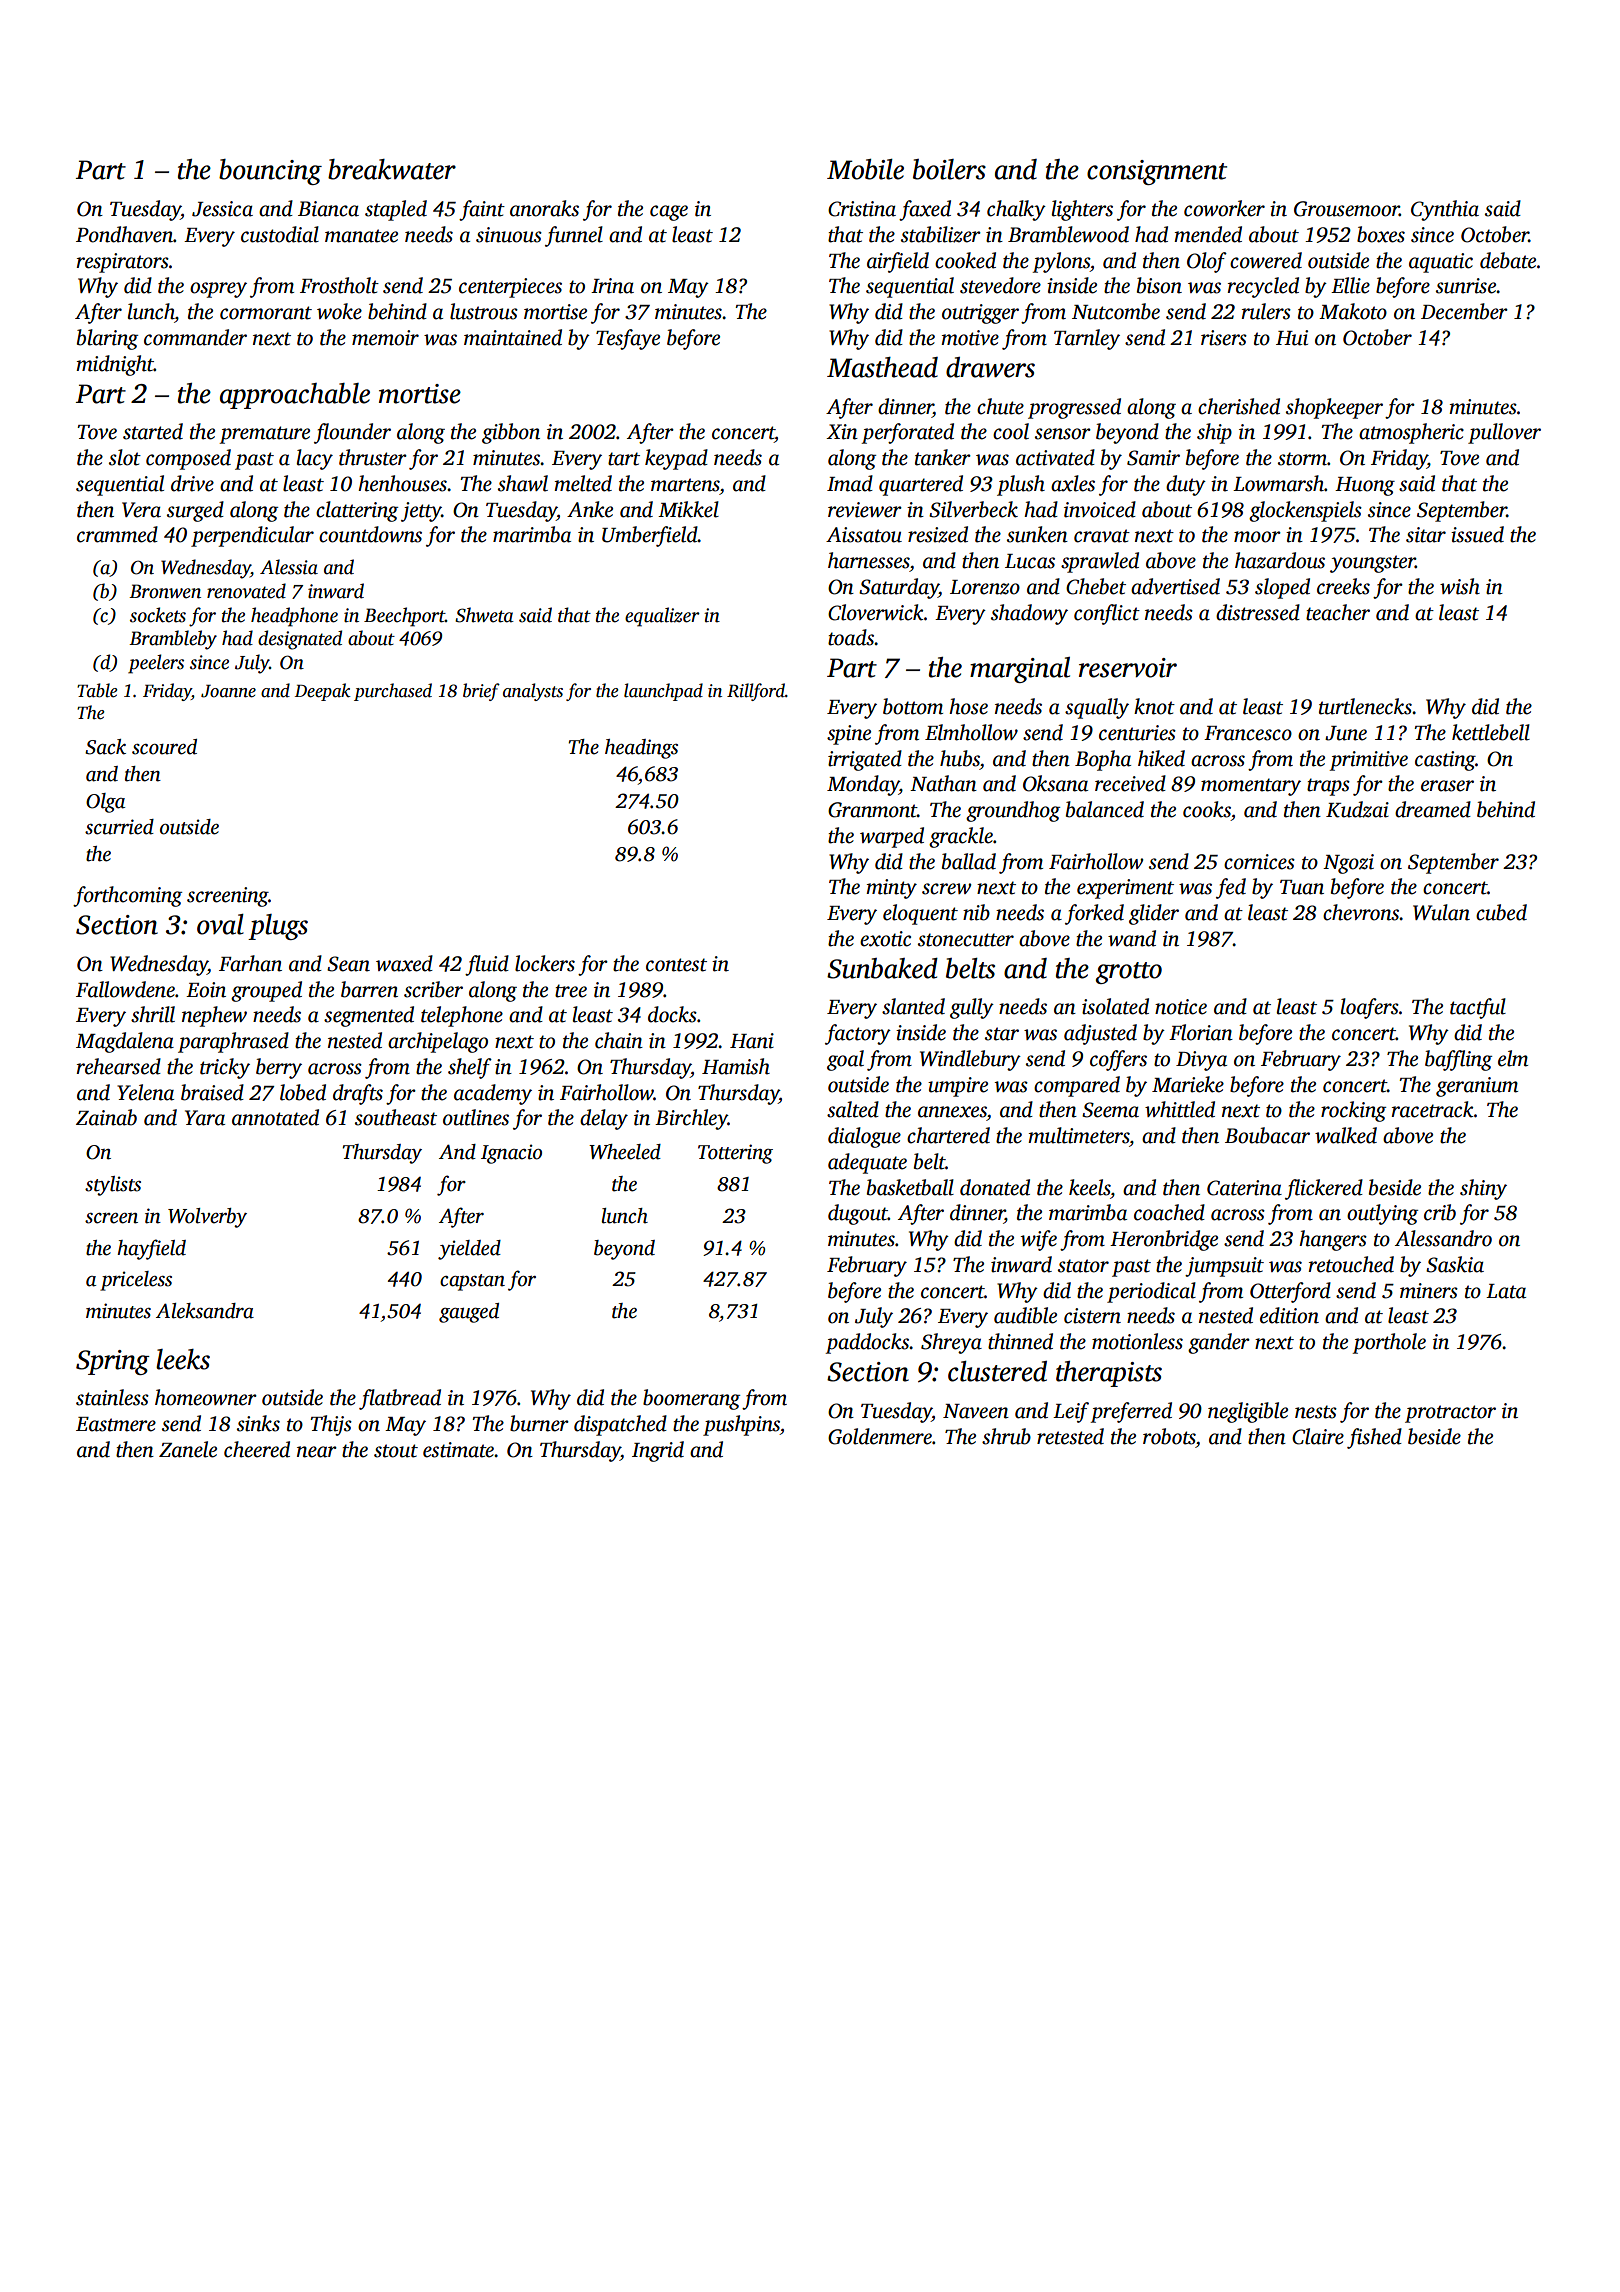  I want to click on marginal, so click(1020, 670).
